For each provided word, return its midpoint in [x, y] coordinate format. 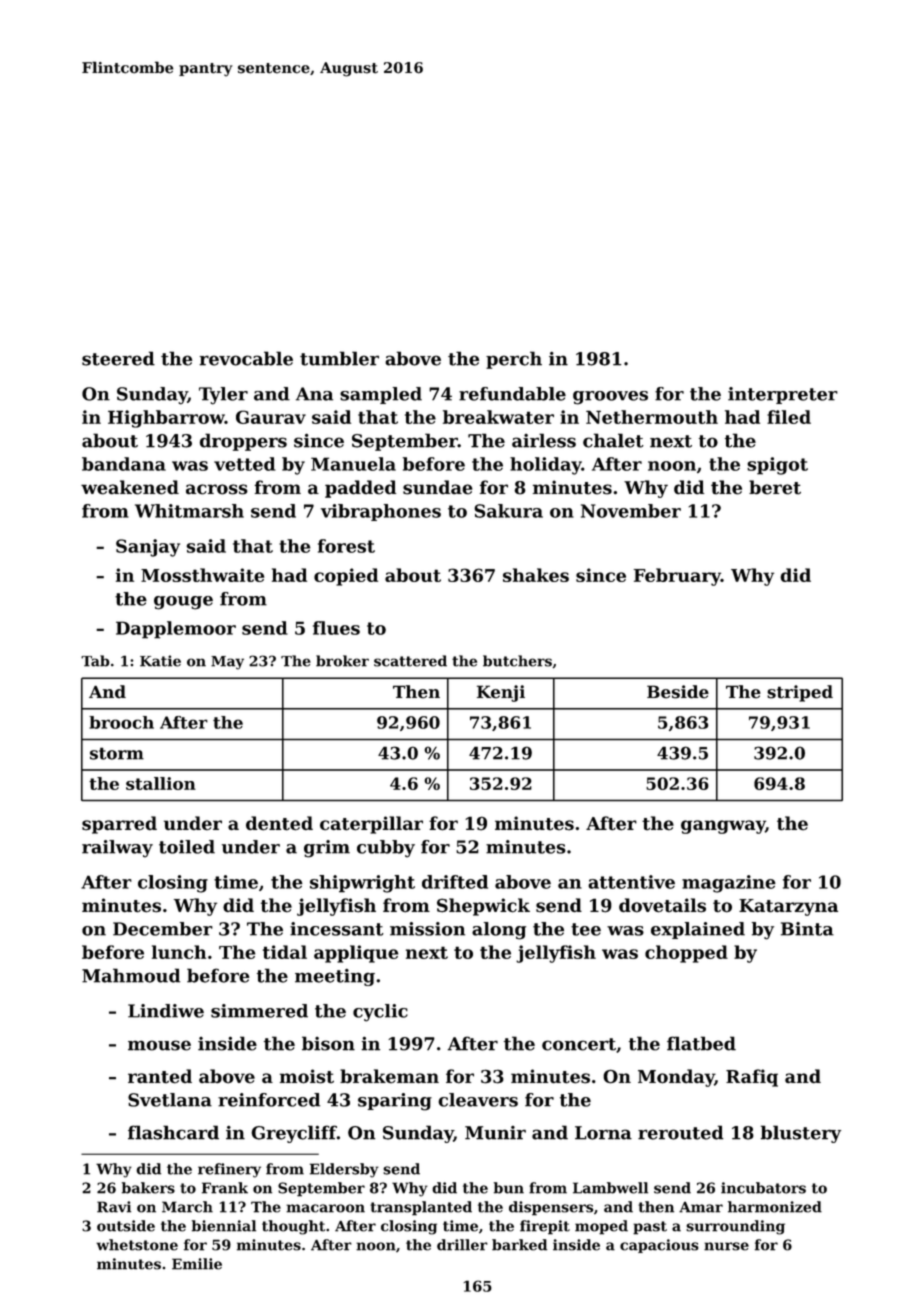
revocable [246, 358]
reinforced [269, 1100]
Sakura [508, 511]
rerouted [681, 1132]
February [677, 577]
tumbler [339, 358]
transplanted [421, 1208]
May [227, 663]
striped [800, 693]
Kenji [501, 693]
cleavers [478, 1100]
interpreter [783, 395]
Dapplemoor [176, 630]
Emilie [197, 1264]
